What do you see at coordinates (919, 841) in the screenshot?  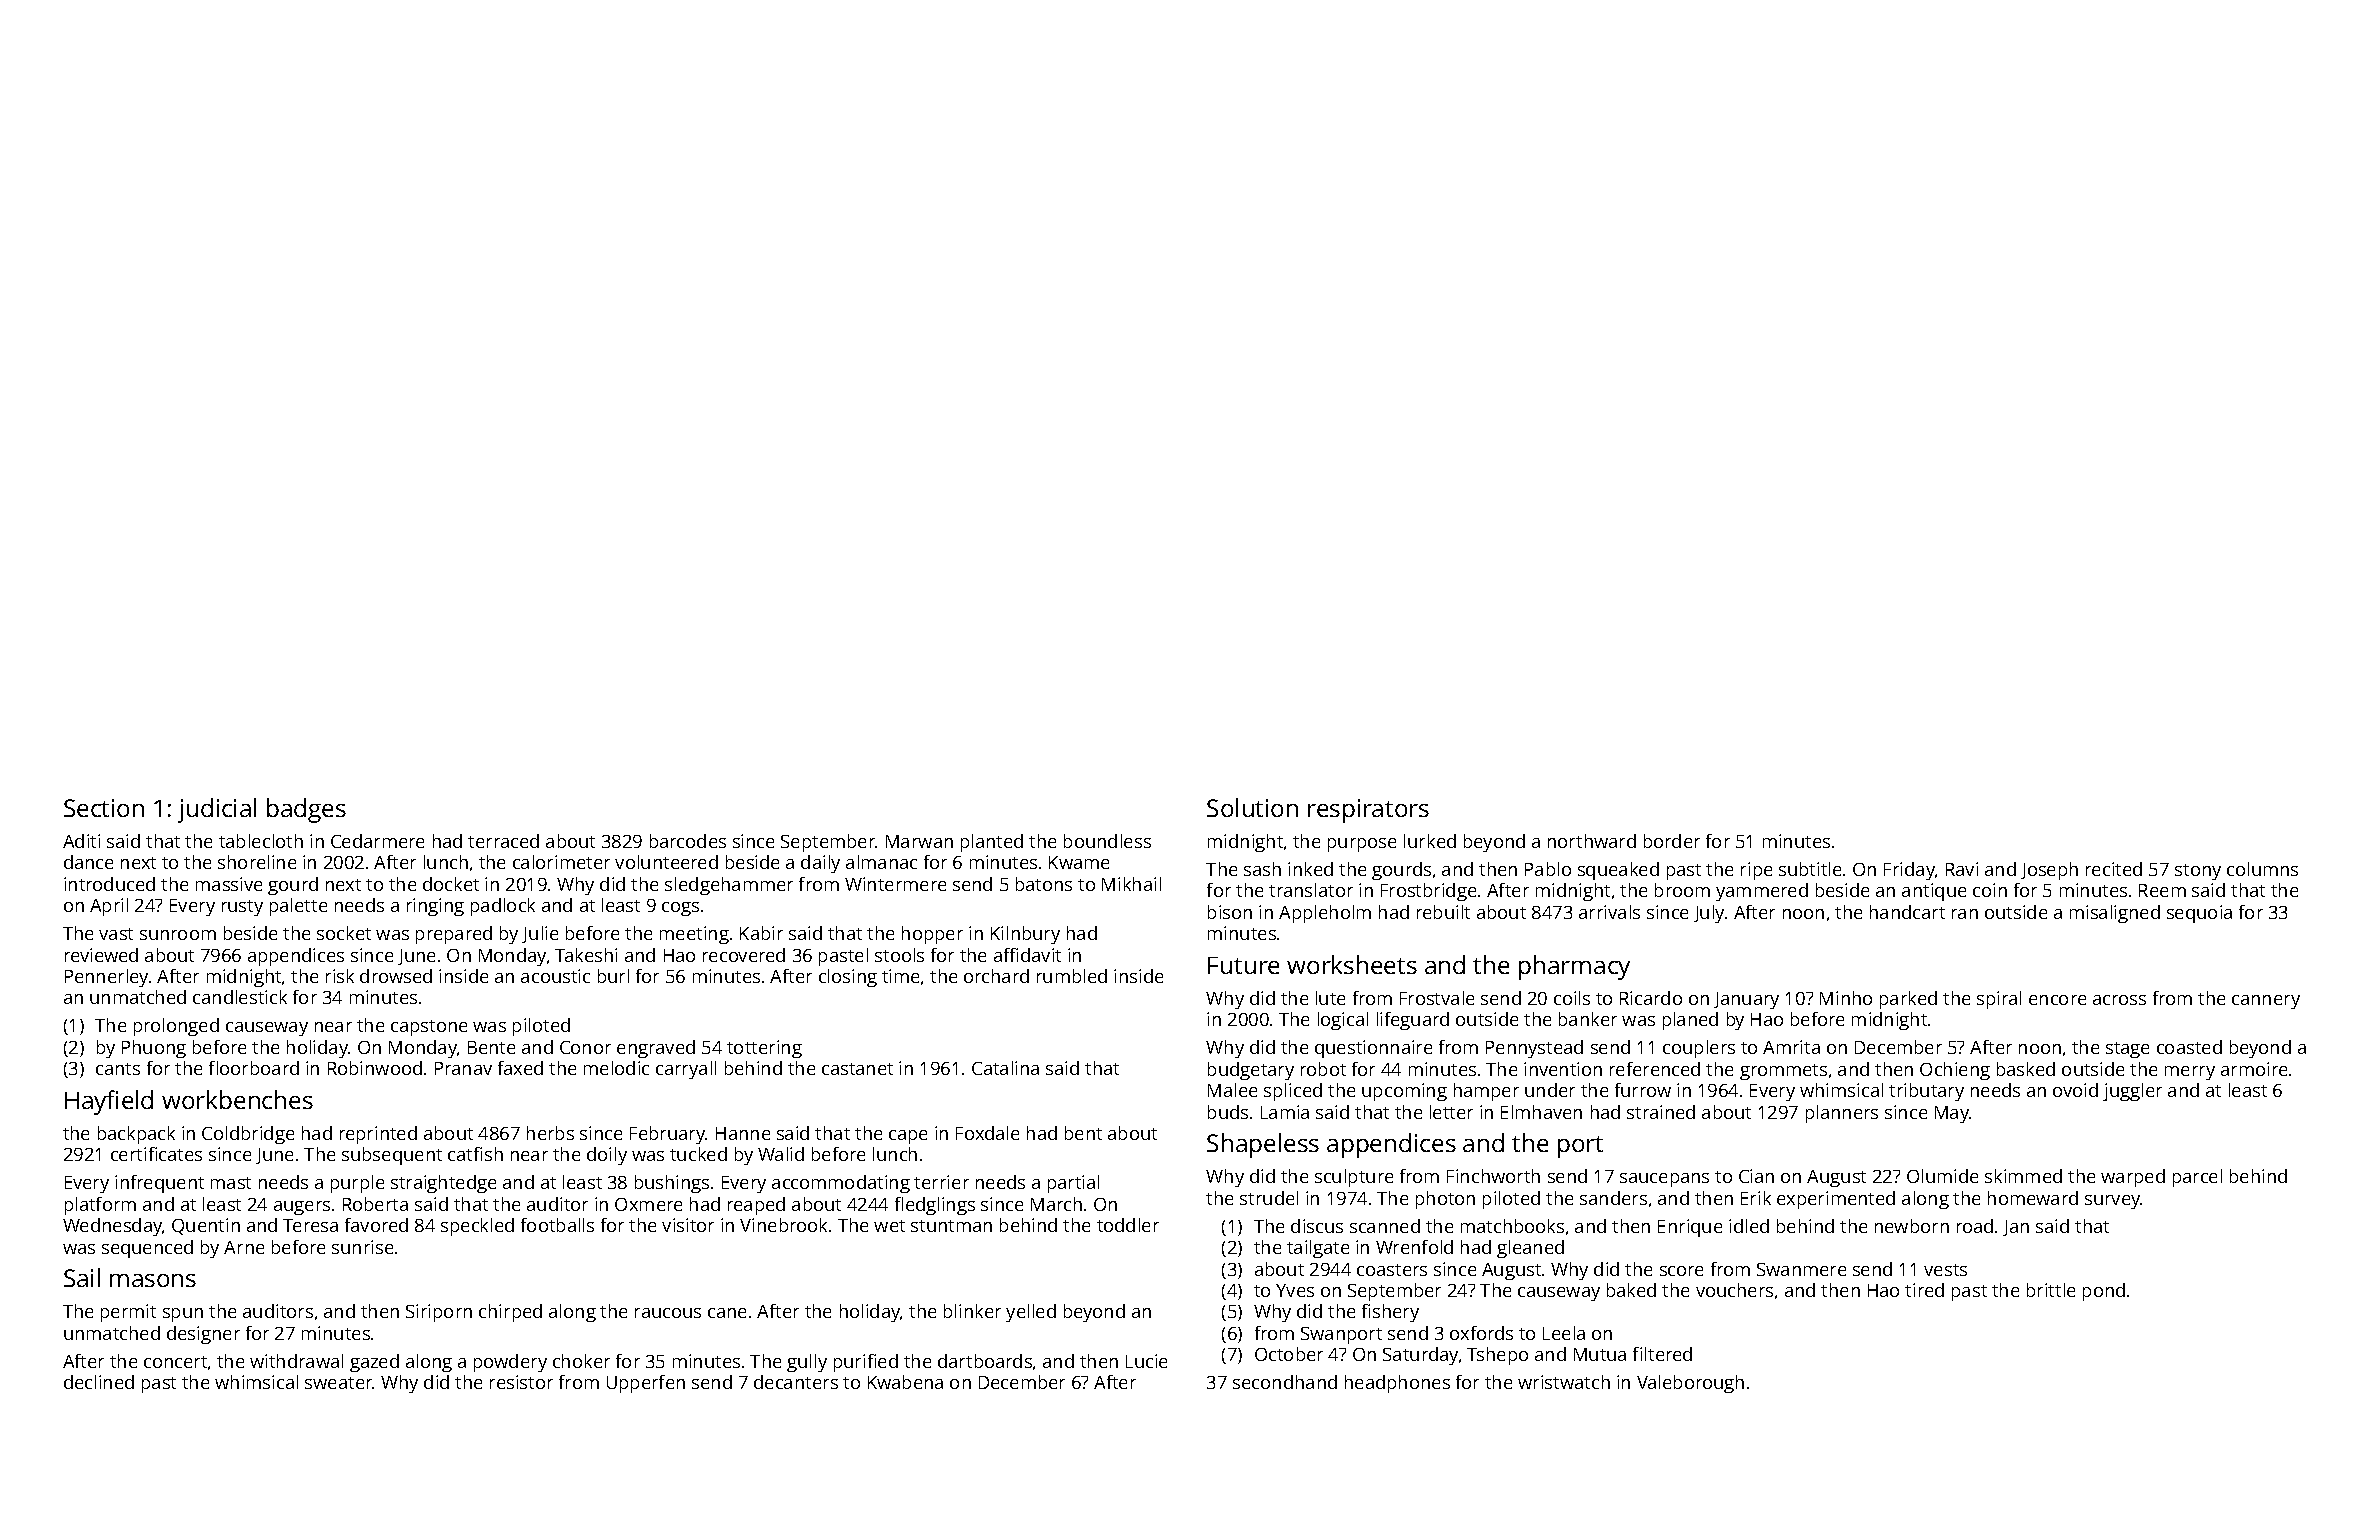 I see `Marwan` at bounding box center [919, 841].
